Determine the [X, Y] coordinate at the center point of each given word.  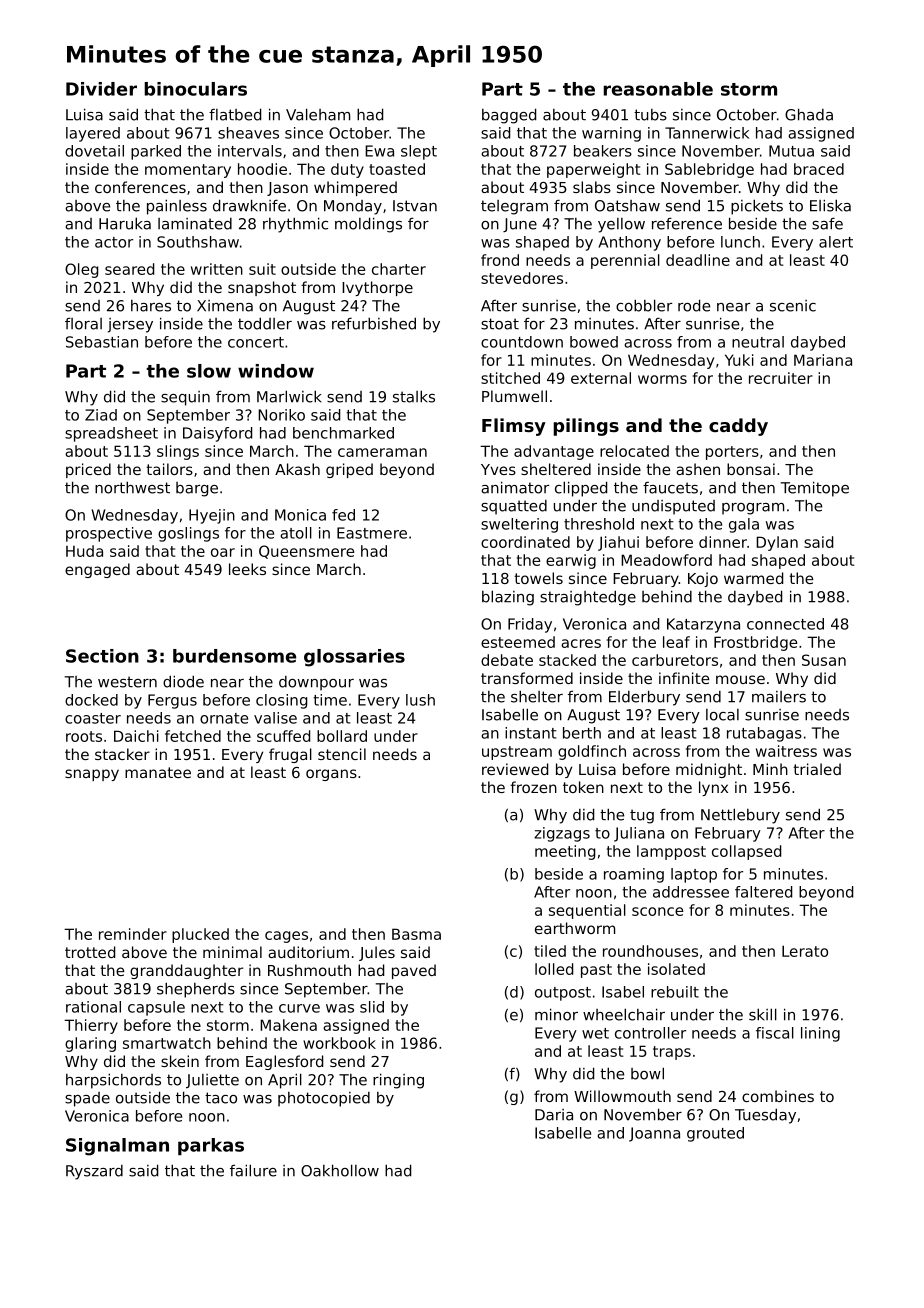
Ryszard [94, 1172]
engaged [97, 570]
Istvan [415, 206]
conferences [140, 187]
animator [515, 487]
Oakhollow [340, 1170]
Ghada [809, 114]
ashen [698, 469]
